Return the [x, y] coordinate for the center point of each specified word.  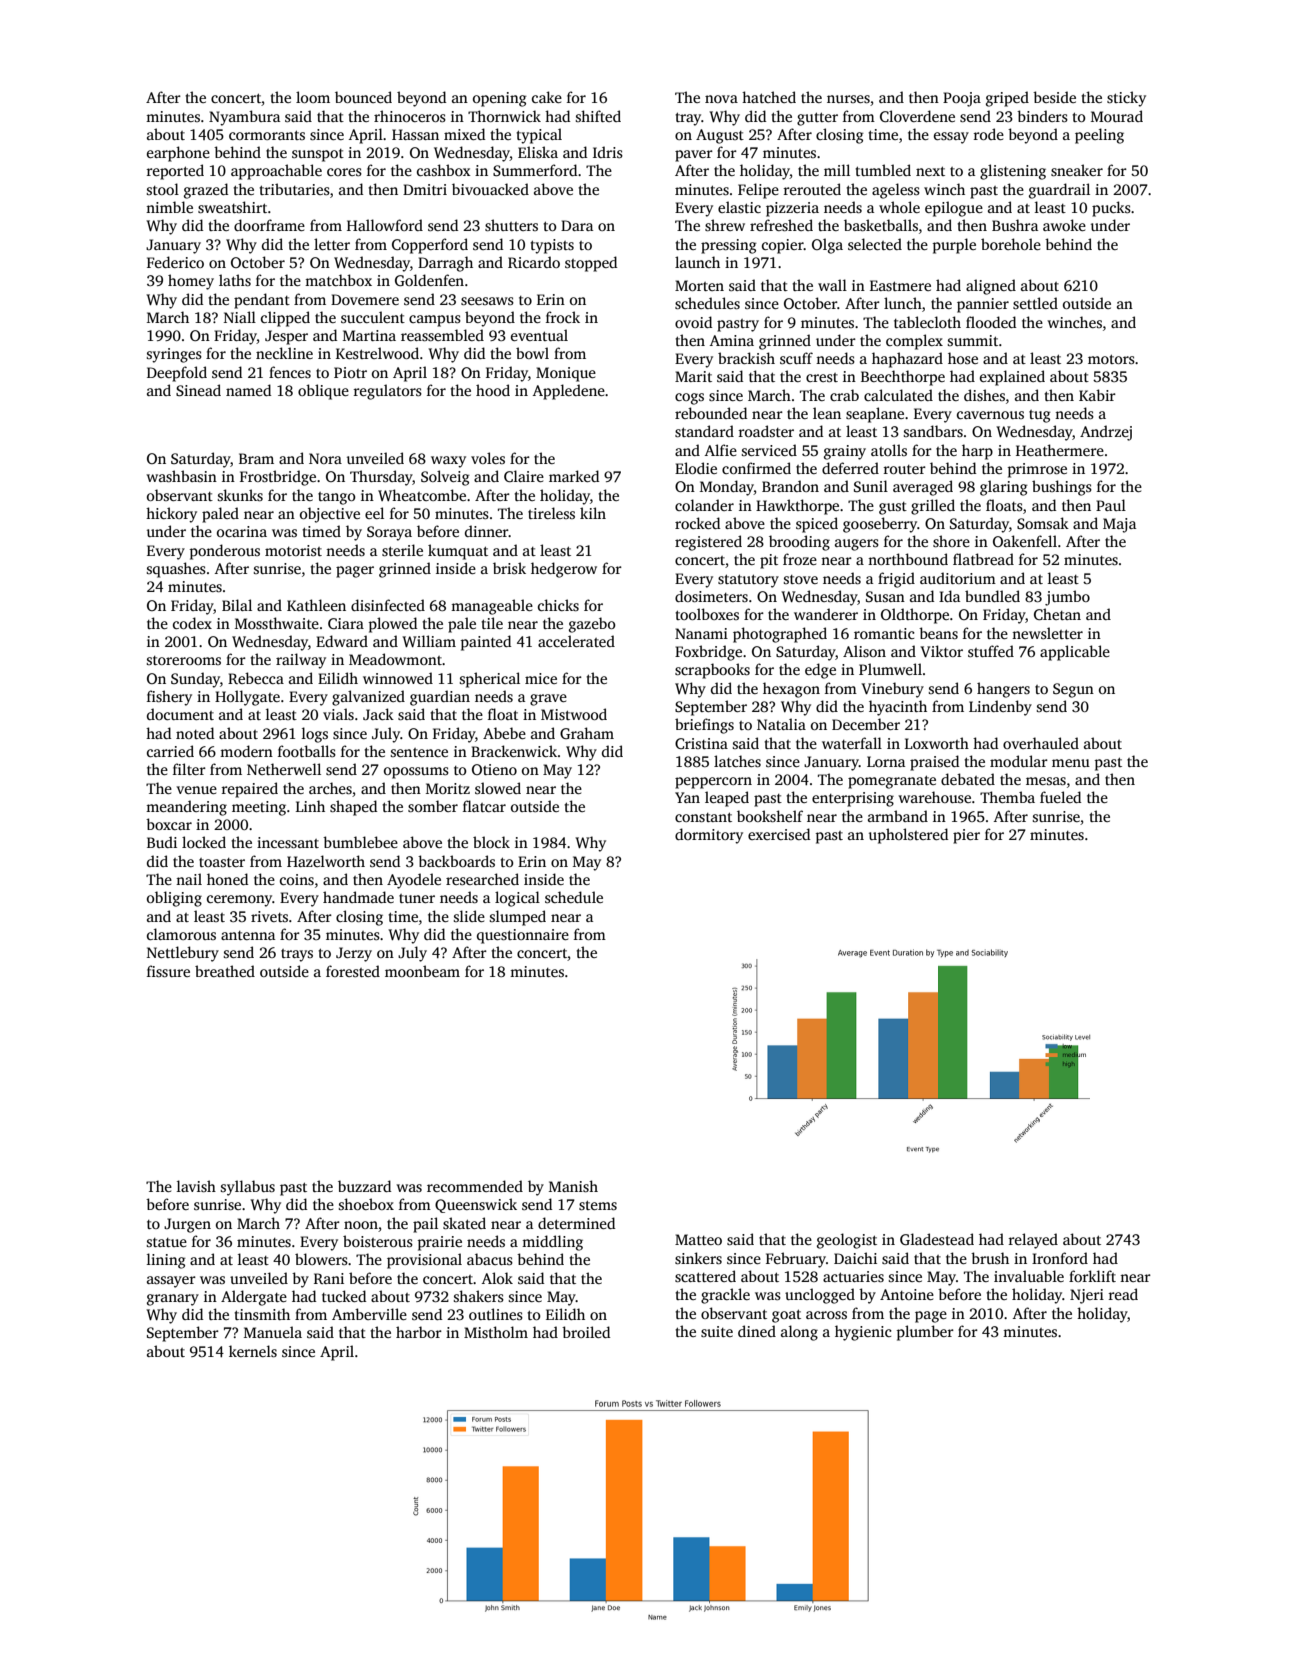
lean [827, 413]
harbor [419, 1332]
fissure [168, 971]
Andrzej [1106, 433]
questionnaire [523, 936]
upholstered [908, 836]
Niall [240, 317]
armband [898, 816]
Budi [162, 842]
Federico [175, 262]
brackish [746, 358]
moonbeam [422, 971]
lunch [903, 303]
